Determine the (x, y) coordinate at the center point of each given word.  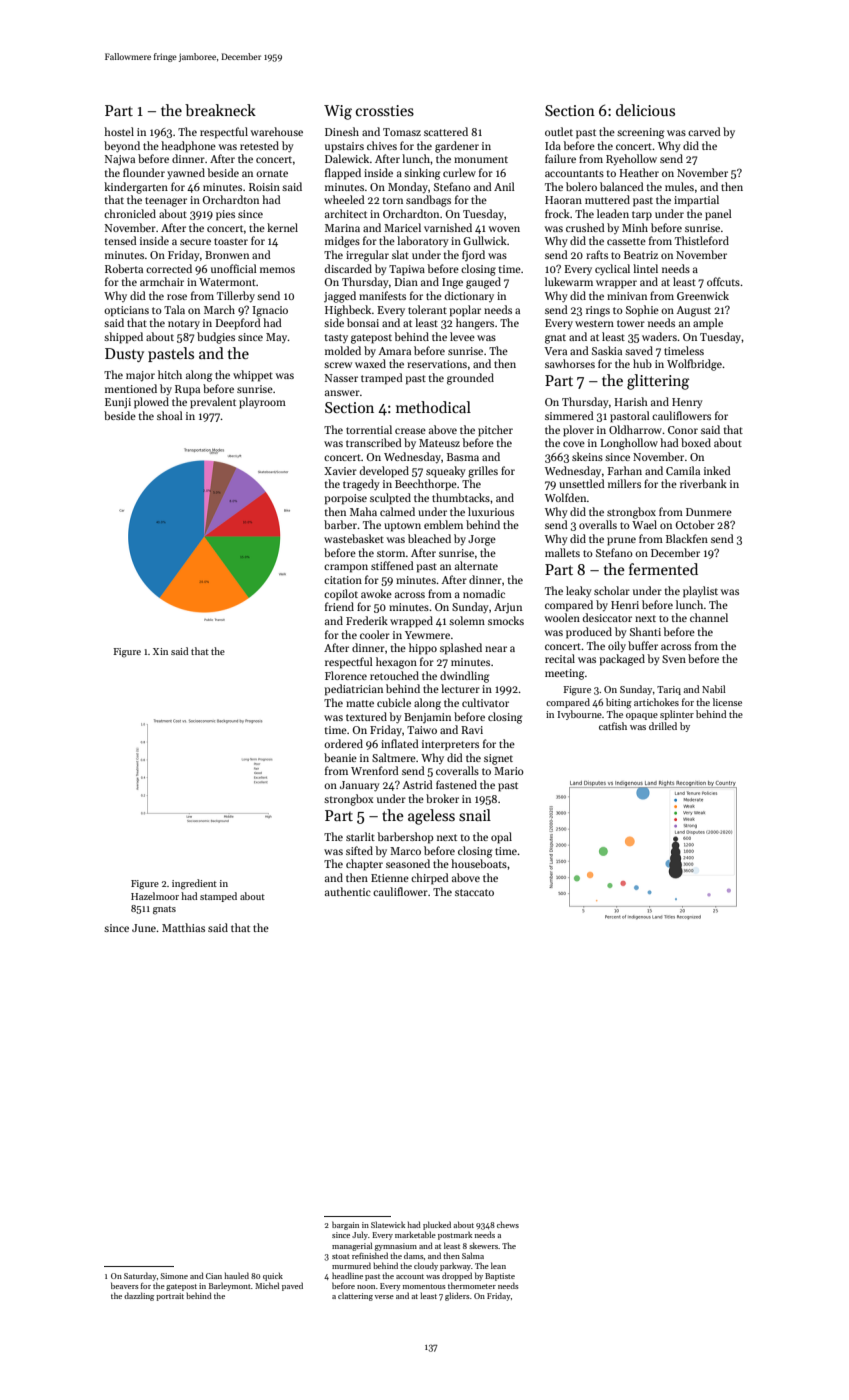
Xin (160, 651)
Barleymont (230, 1286)
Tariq (669, 690)
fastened (456, 784)
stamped (218, 897)
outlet (559, 131)
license (727, 702)
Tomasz (402, 132)
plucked (437, 1225)
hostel (119, 131)
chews (508, 1224)
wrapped (411, 622)
